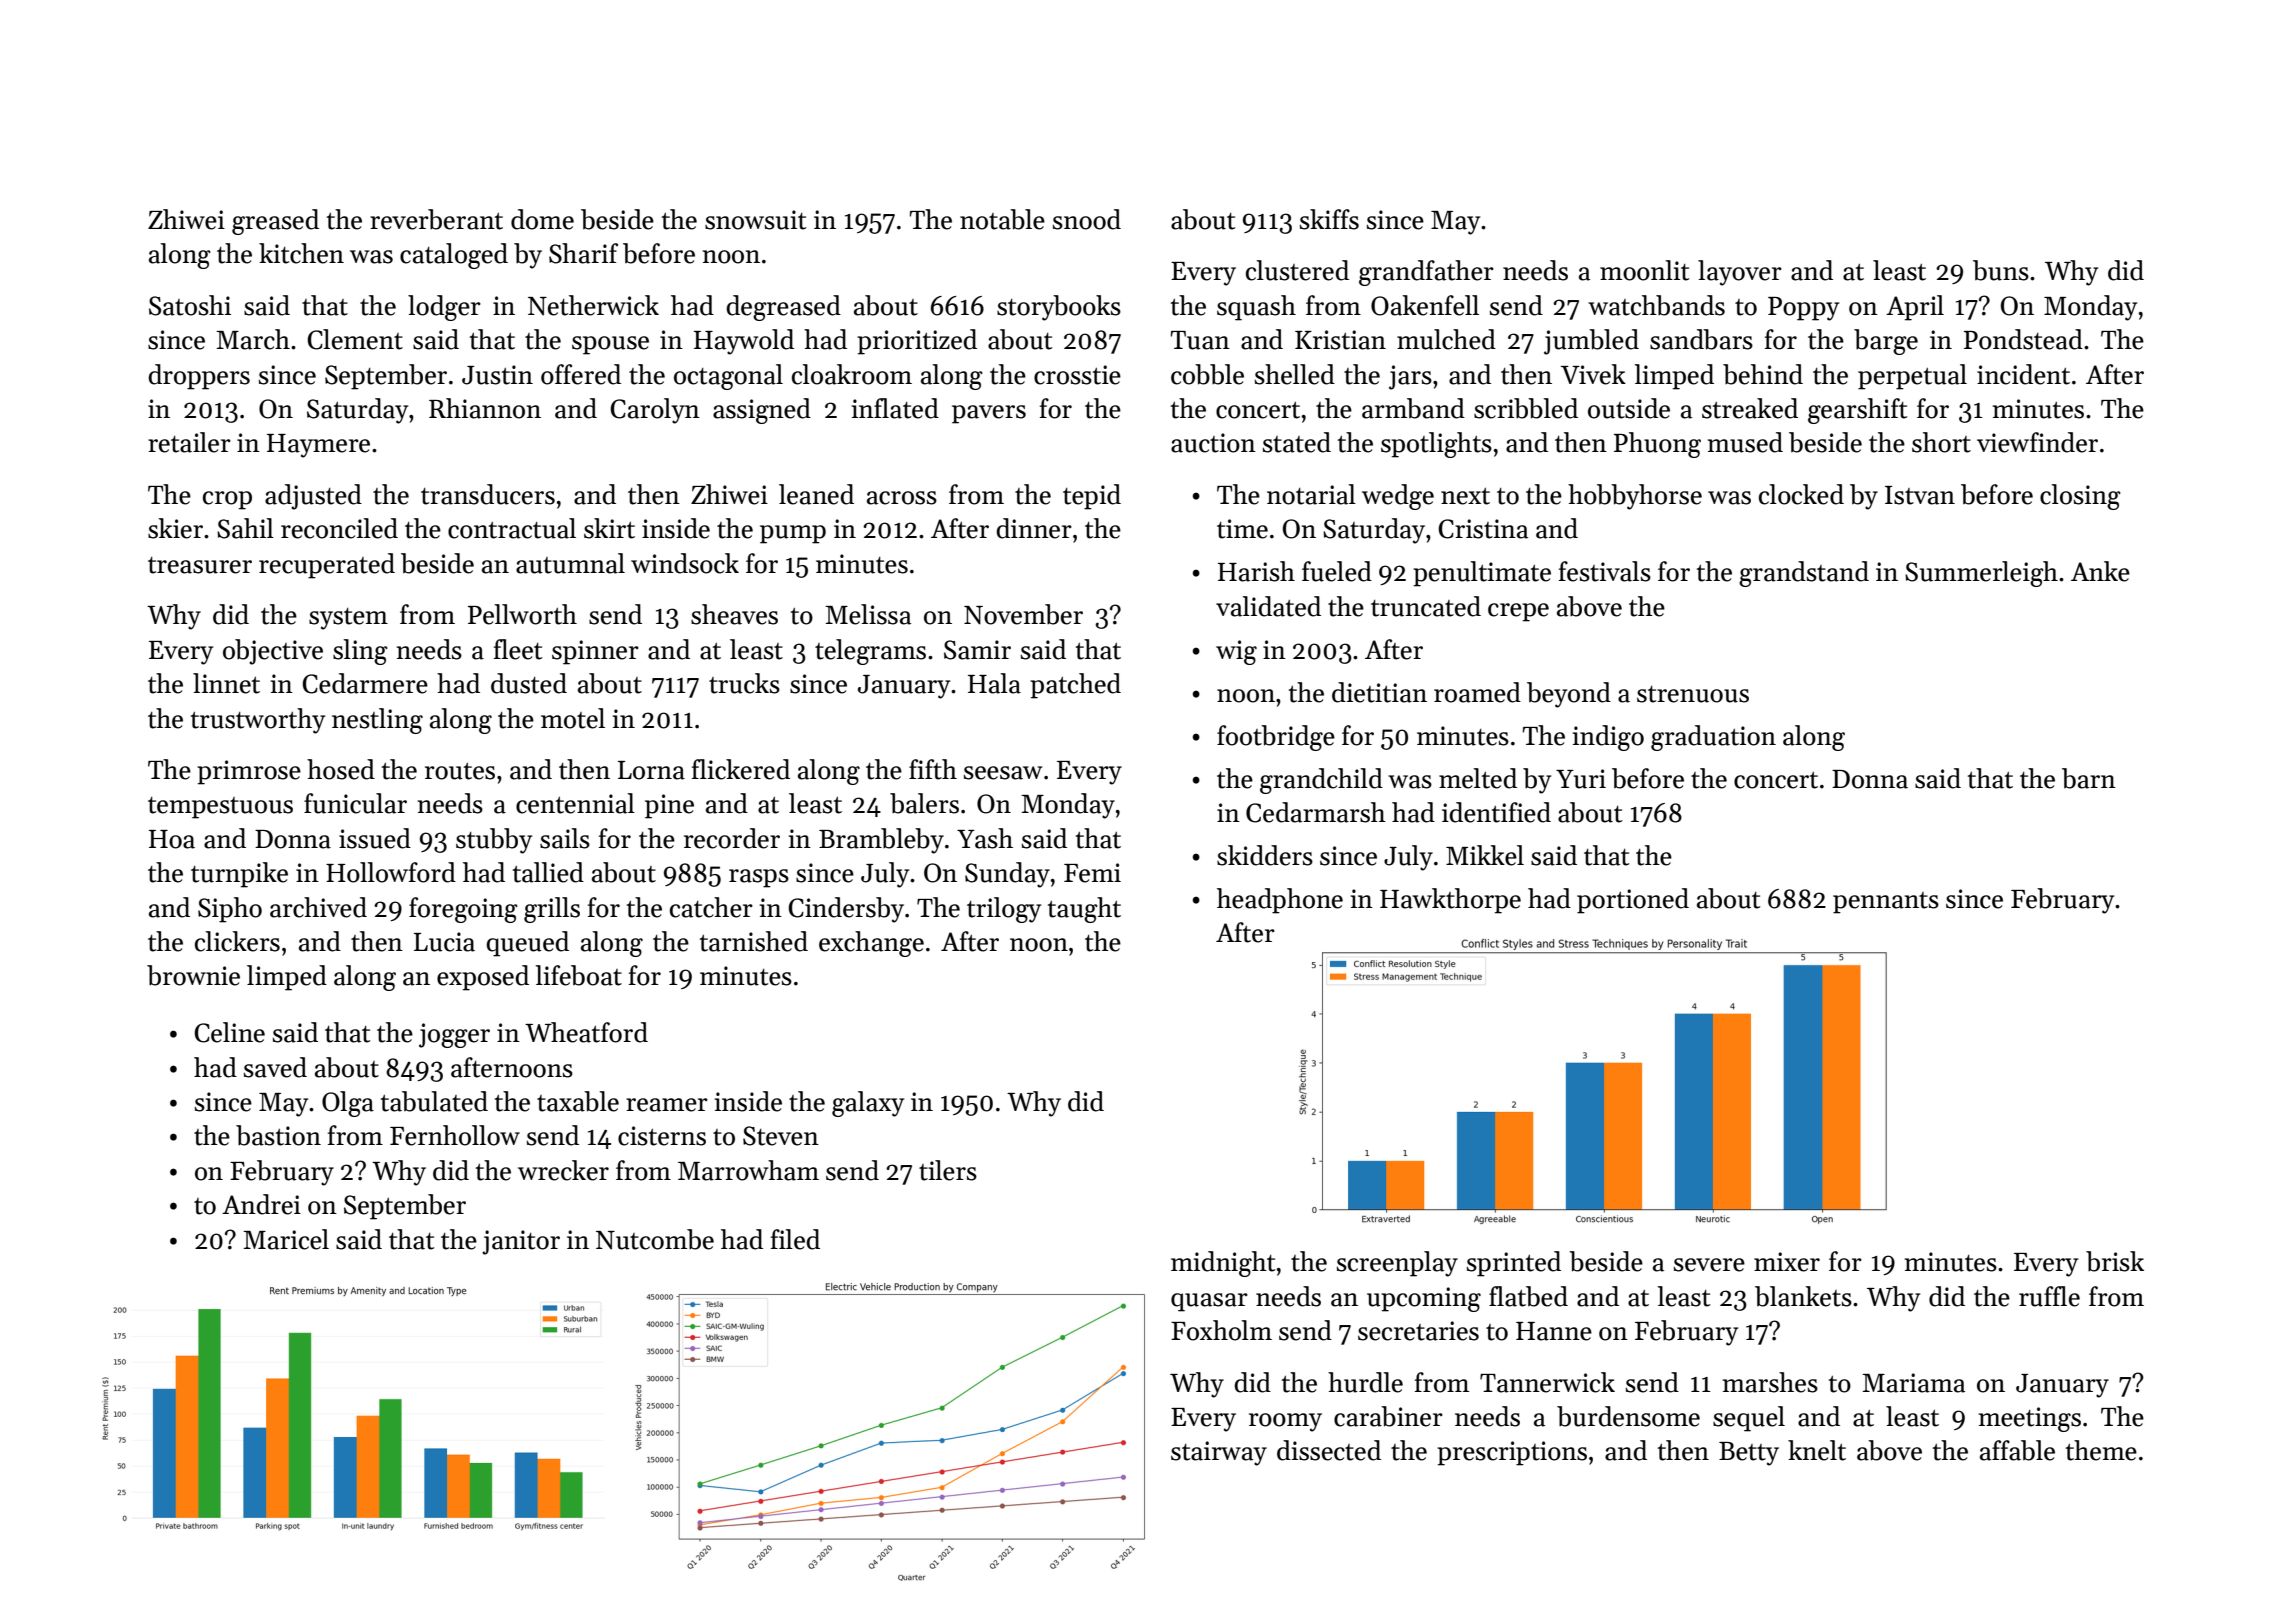  Describe the element at coordinates (1581, 779) in the screenshot. I see `Yuri` at that location.
